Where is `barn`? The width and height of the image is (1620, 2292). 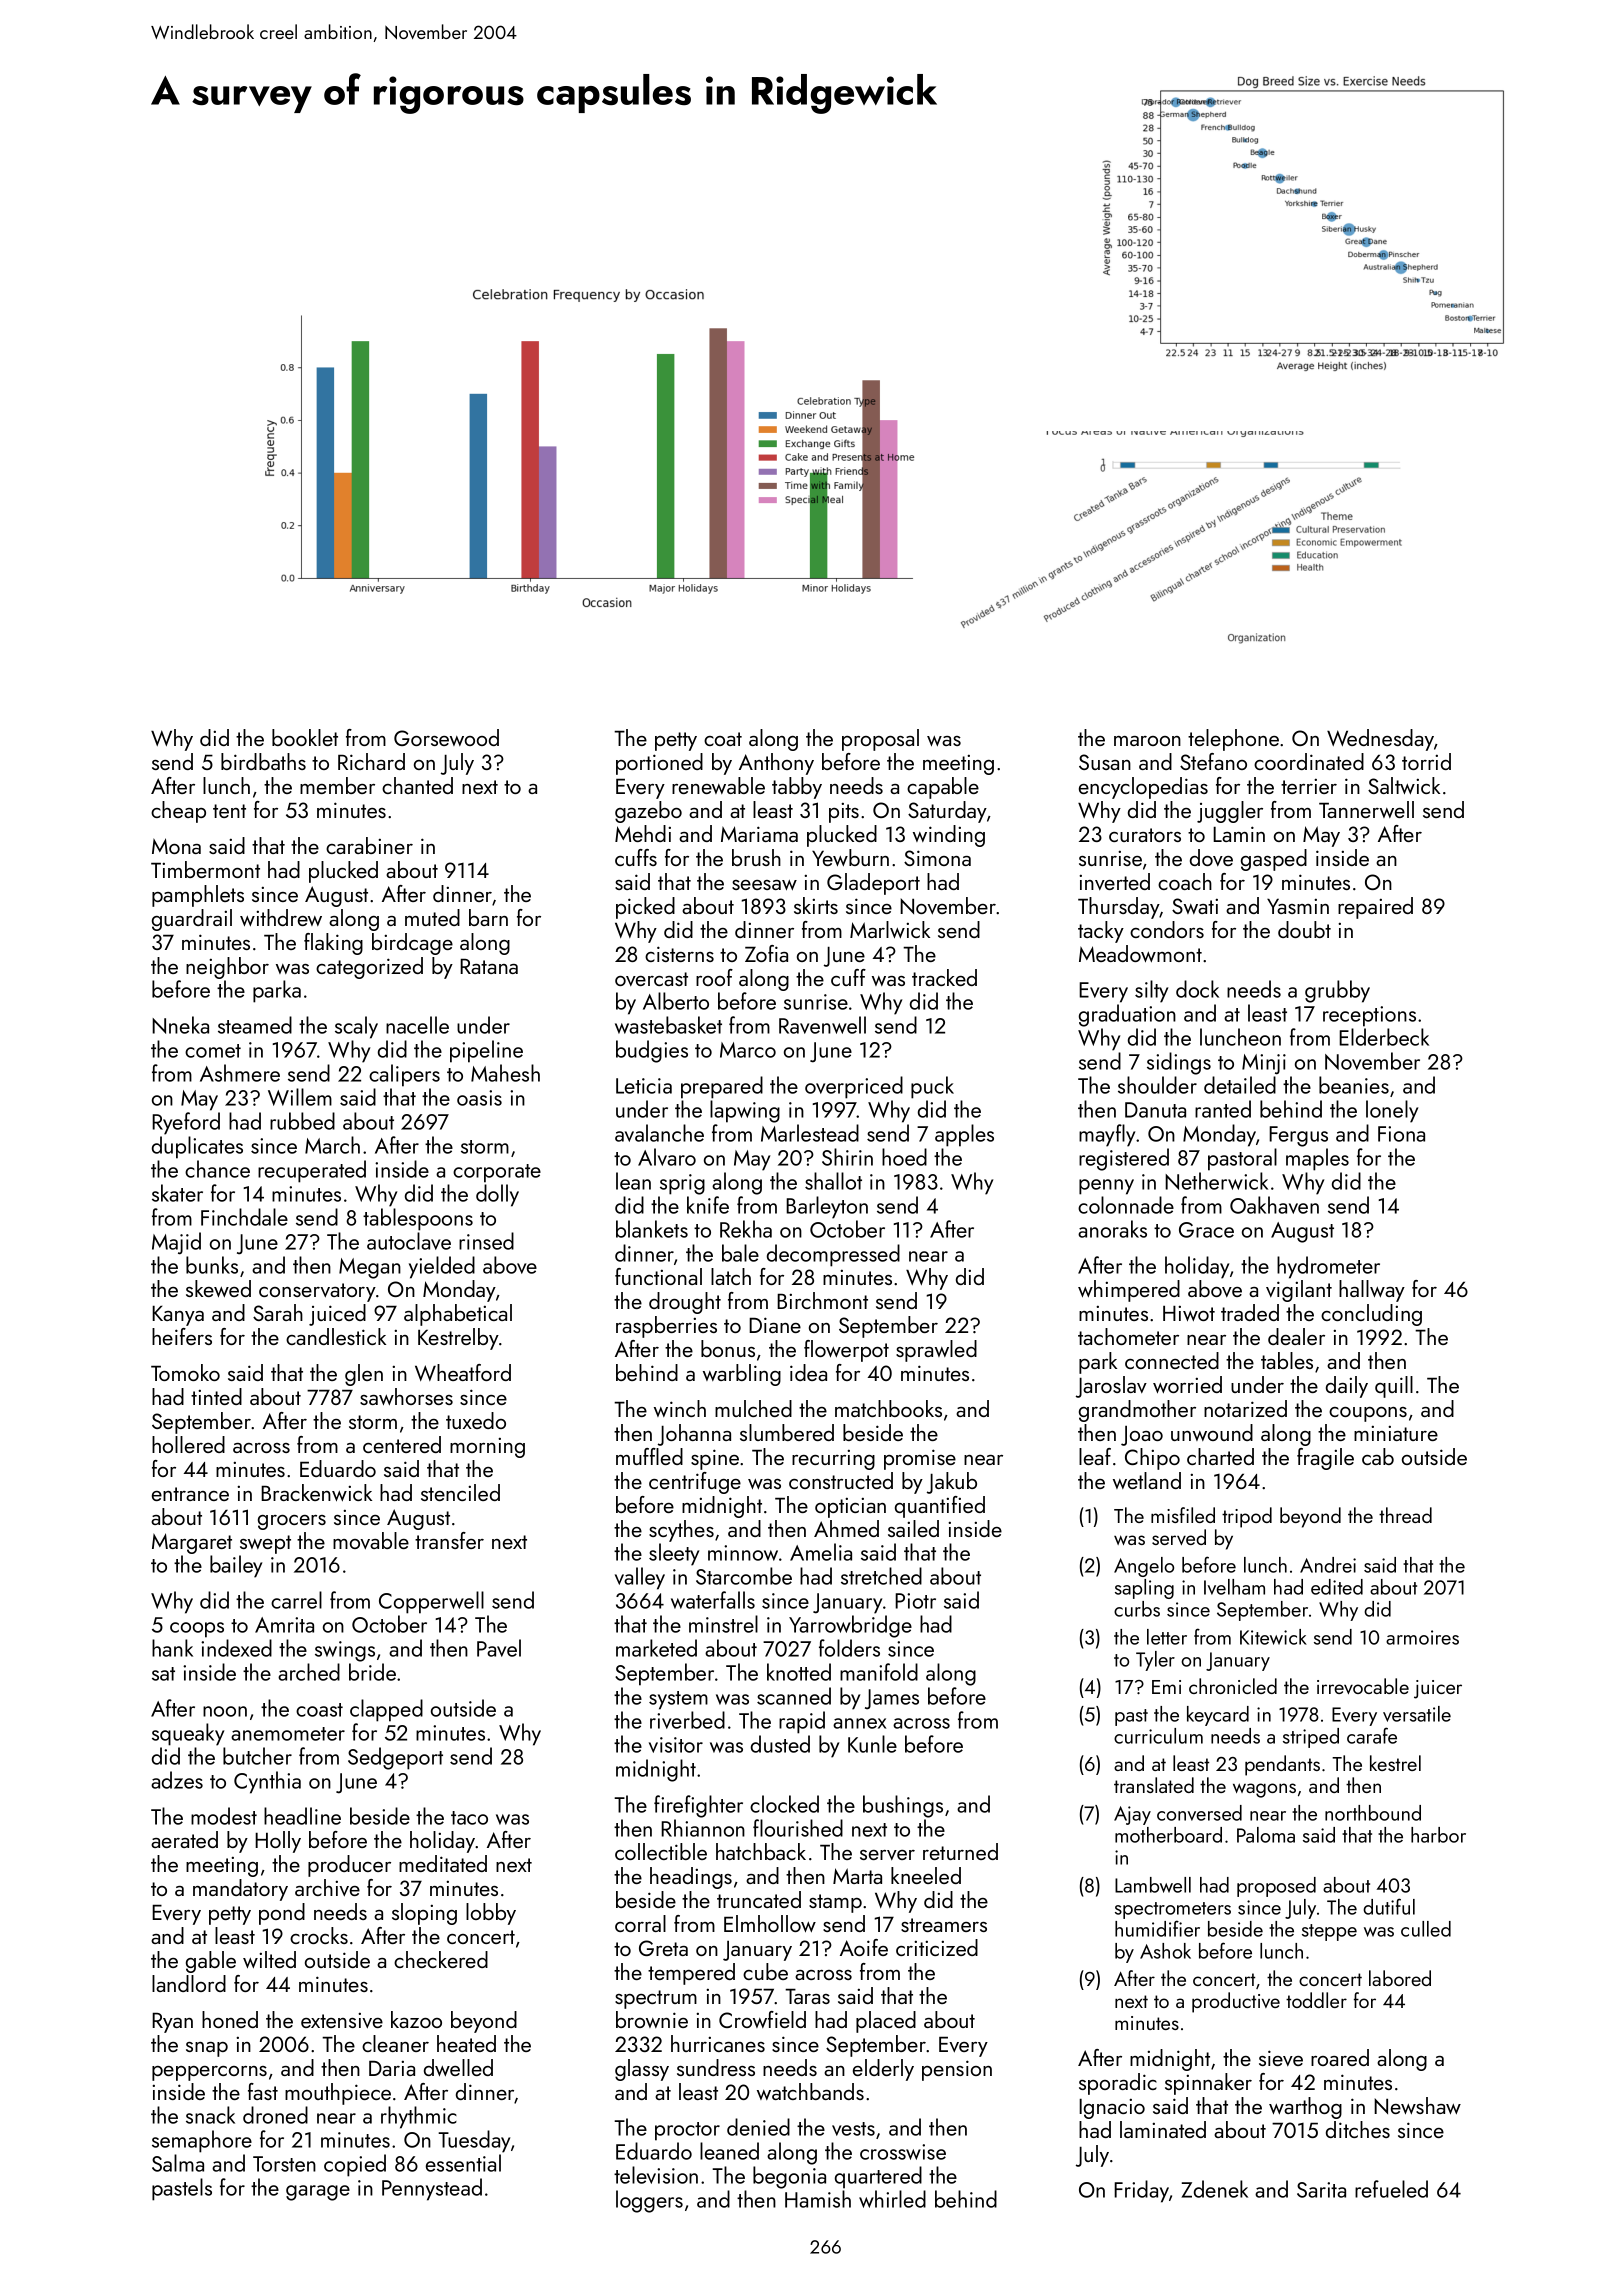
barn is located at coordinates (488, 917).
